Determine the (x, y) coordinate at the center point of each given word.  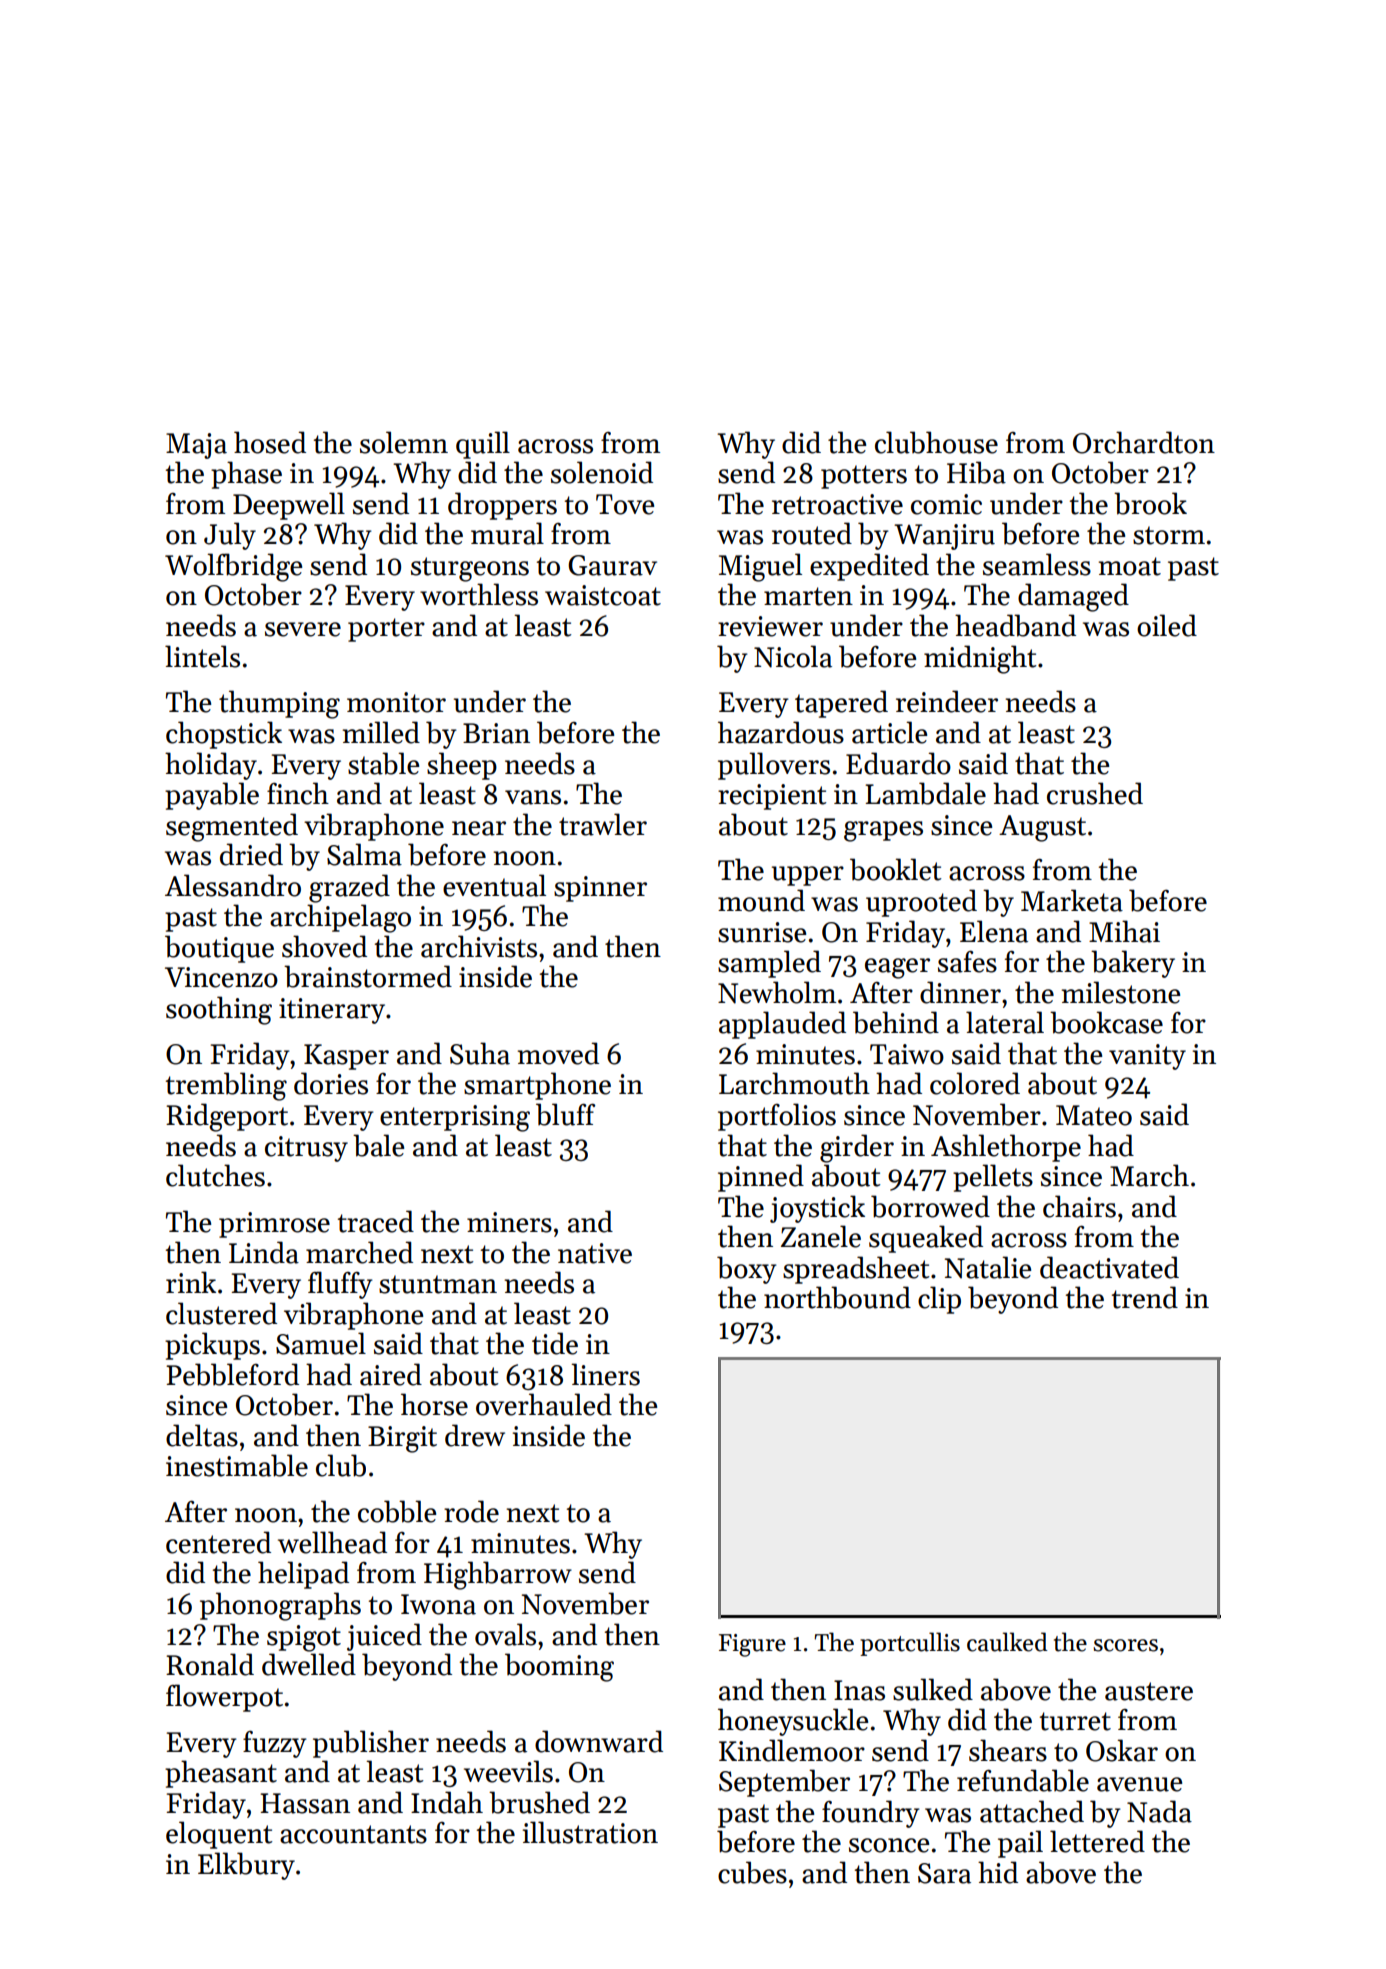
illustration (590, 1832)
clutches (215, 1175)
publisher (371, 1744)
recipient (772, 797)
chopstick (224, 735)
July (230, 536)
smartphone (537, 1086)
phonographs (280, 1606)
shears (1008, 1750)
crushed (1095, 793)
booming (559, 1667)
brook (1150, 503)
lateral (1005, 1022)
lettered (1097, 1841)
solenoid (602, 472)
